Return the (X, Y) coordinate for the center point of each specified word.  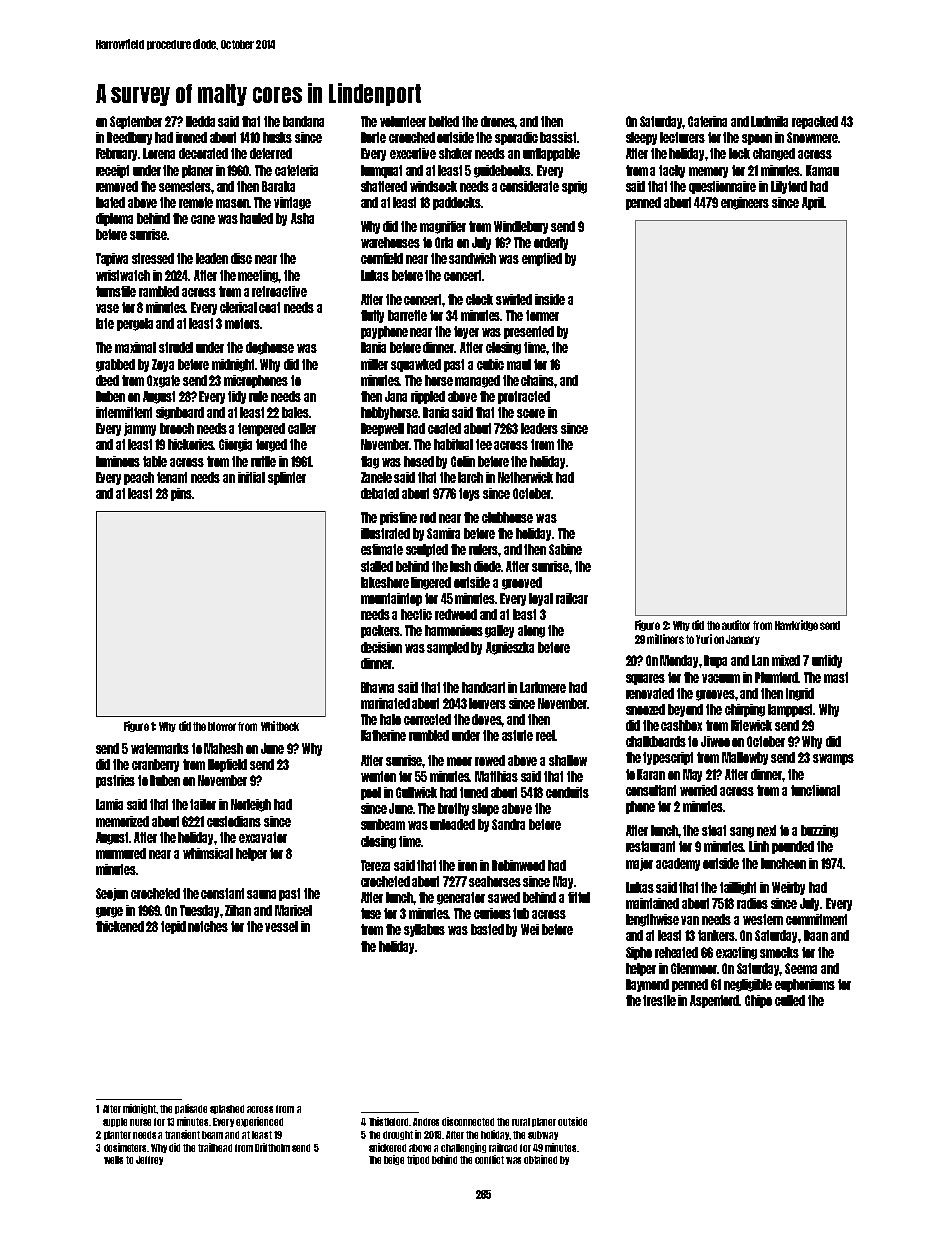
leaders (539, 428)
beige (394, 1160)
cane (203, 219)
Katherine (383, 735)
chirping (745, 710)
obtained (540, 1159)
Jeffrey (149, 1160)
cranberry (155, 765)
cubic (490, 364)
